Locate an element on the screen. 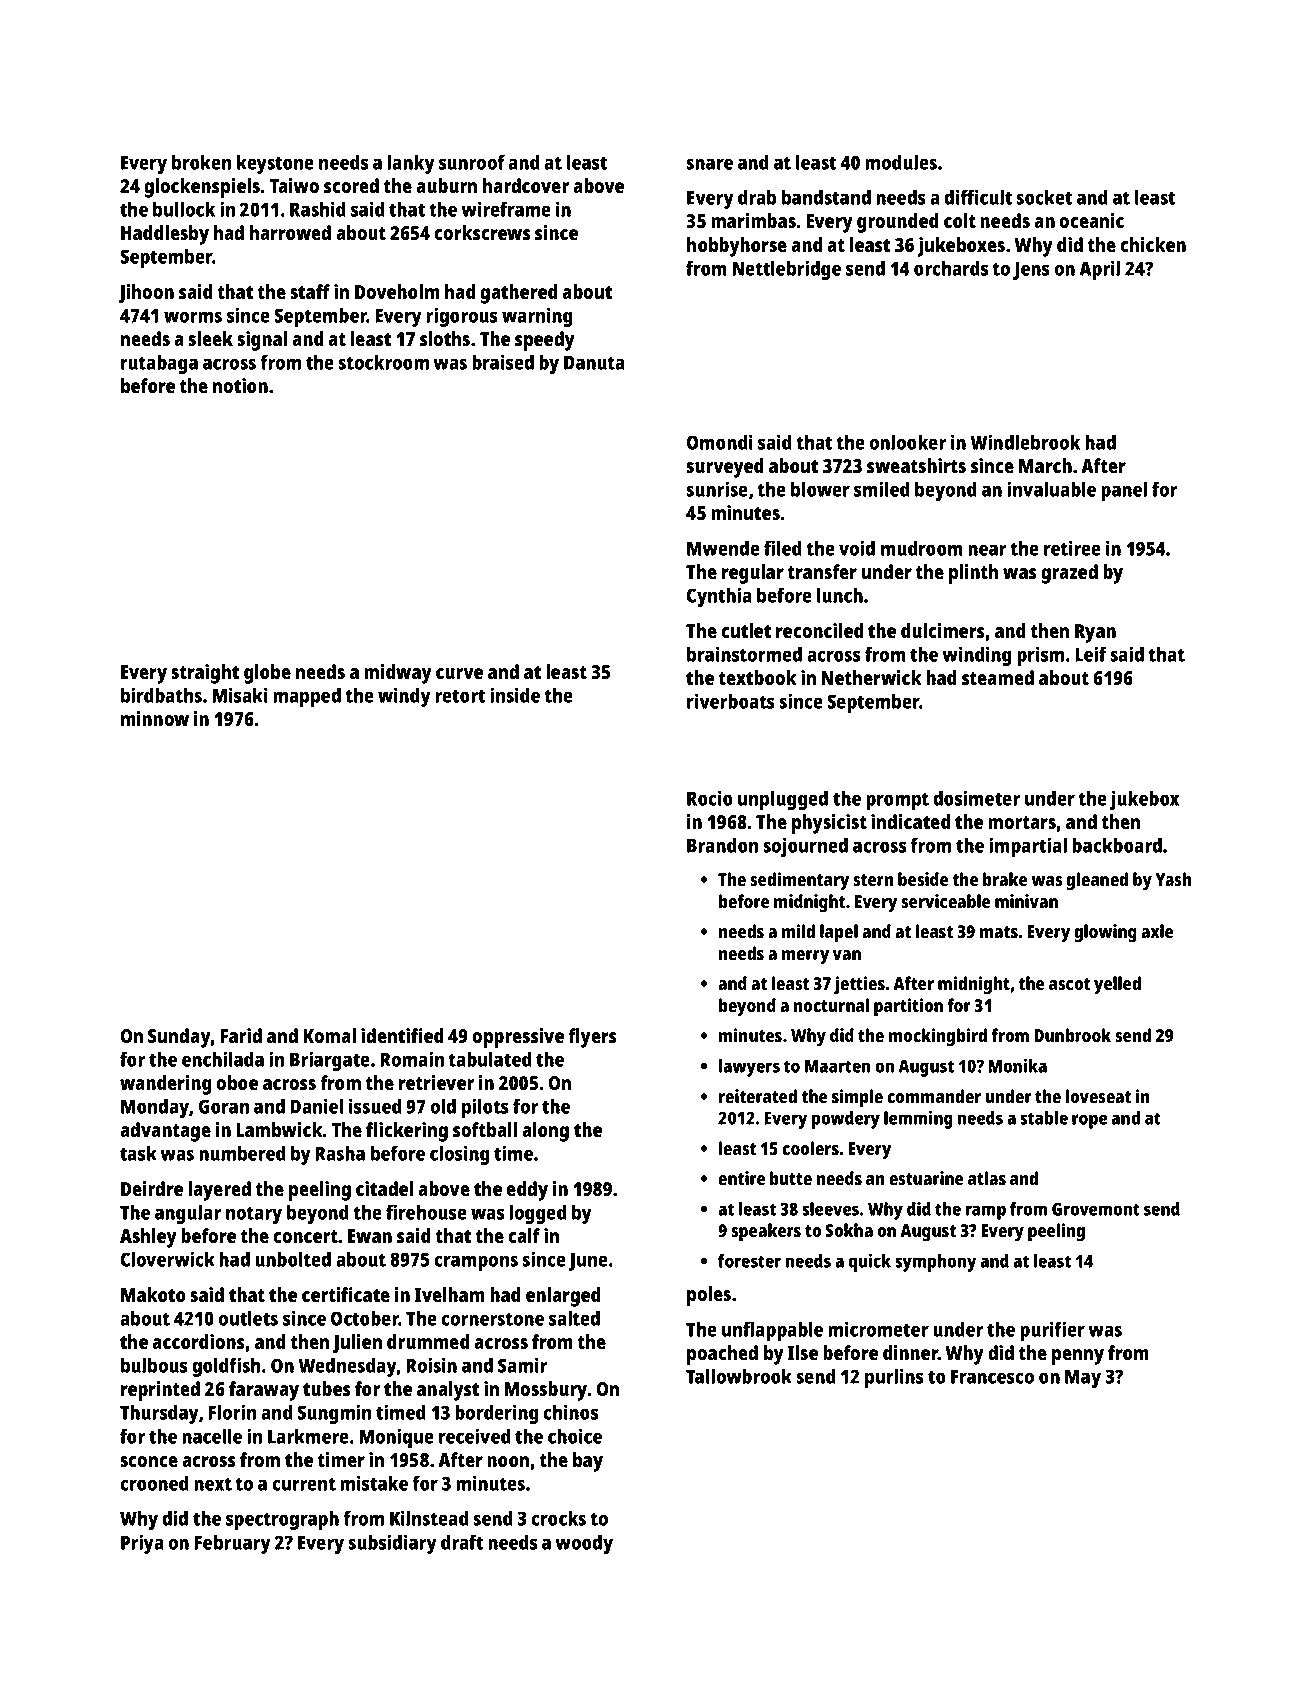 Image resolution: width=1313 pixels, height=1699 pixels. May is located at coordinates (1083, 1378).
